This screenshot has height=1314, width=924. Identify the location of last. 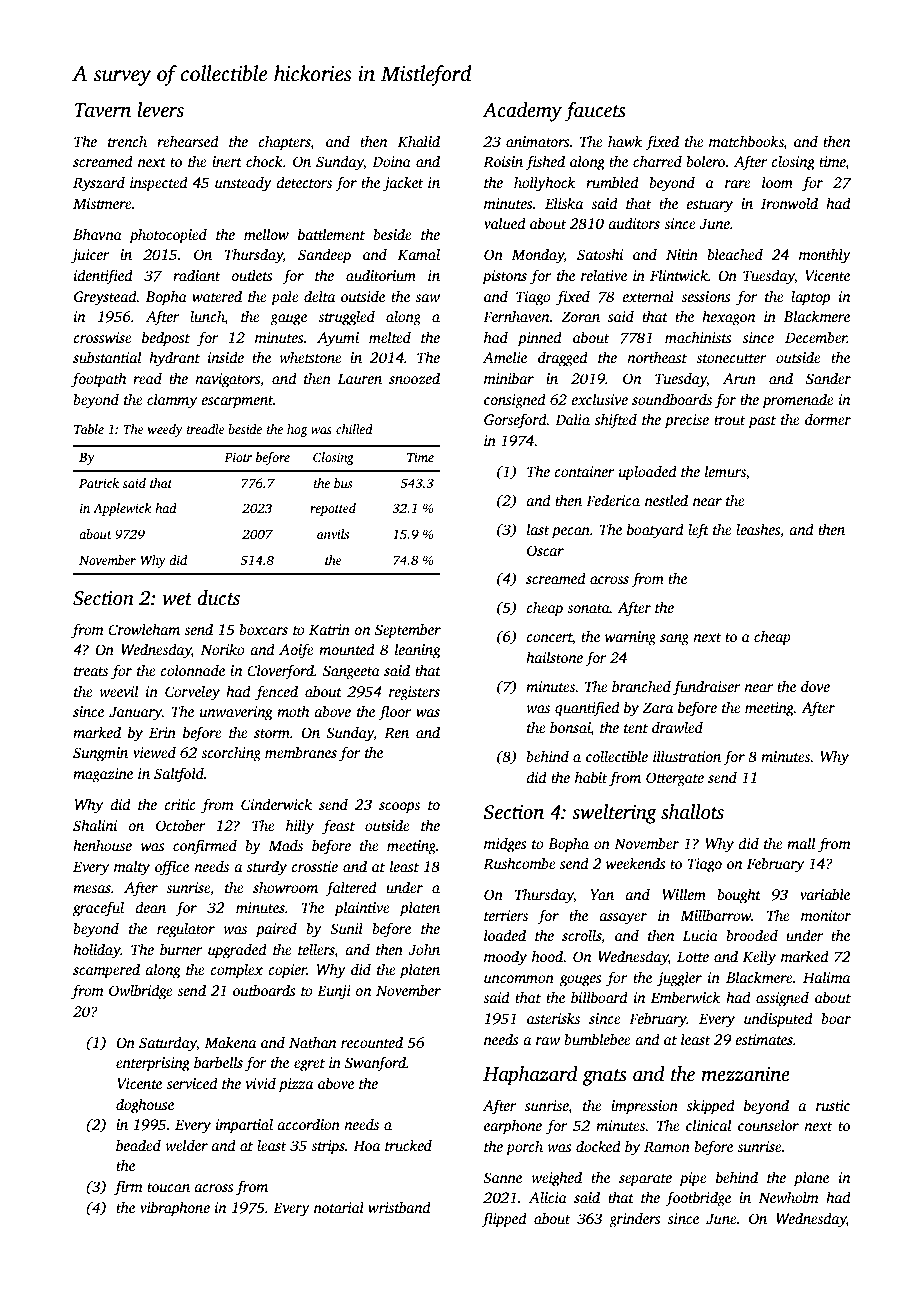
(538, 529).
